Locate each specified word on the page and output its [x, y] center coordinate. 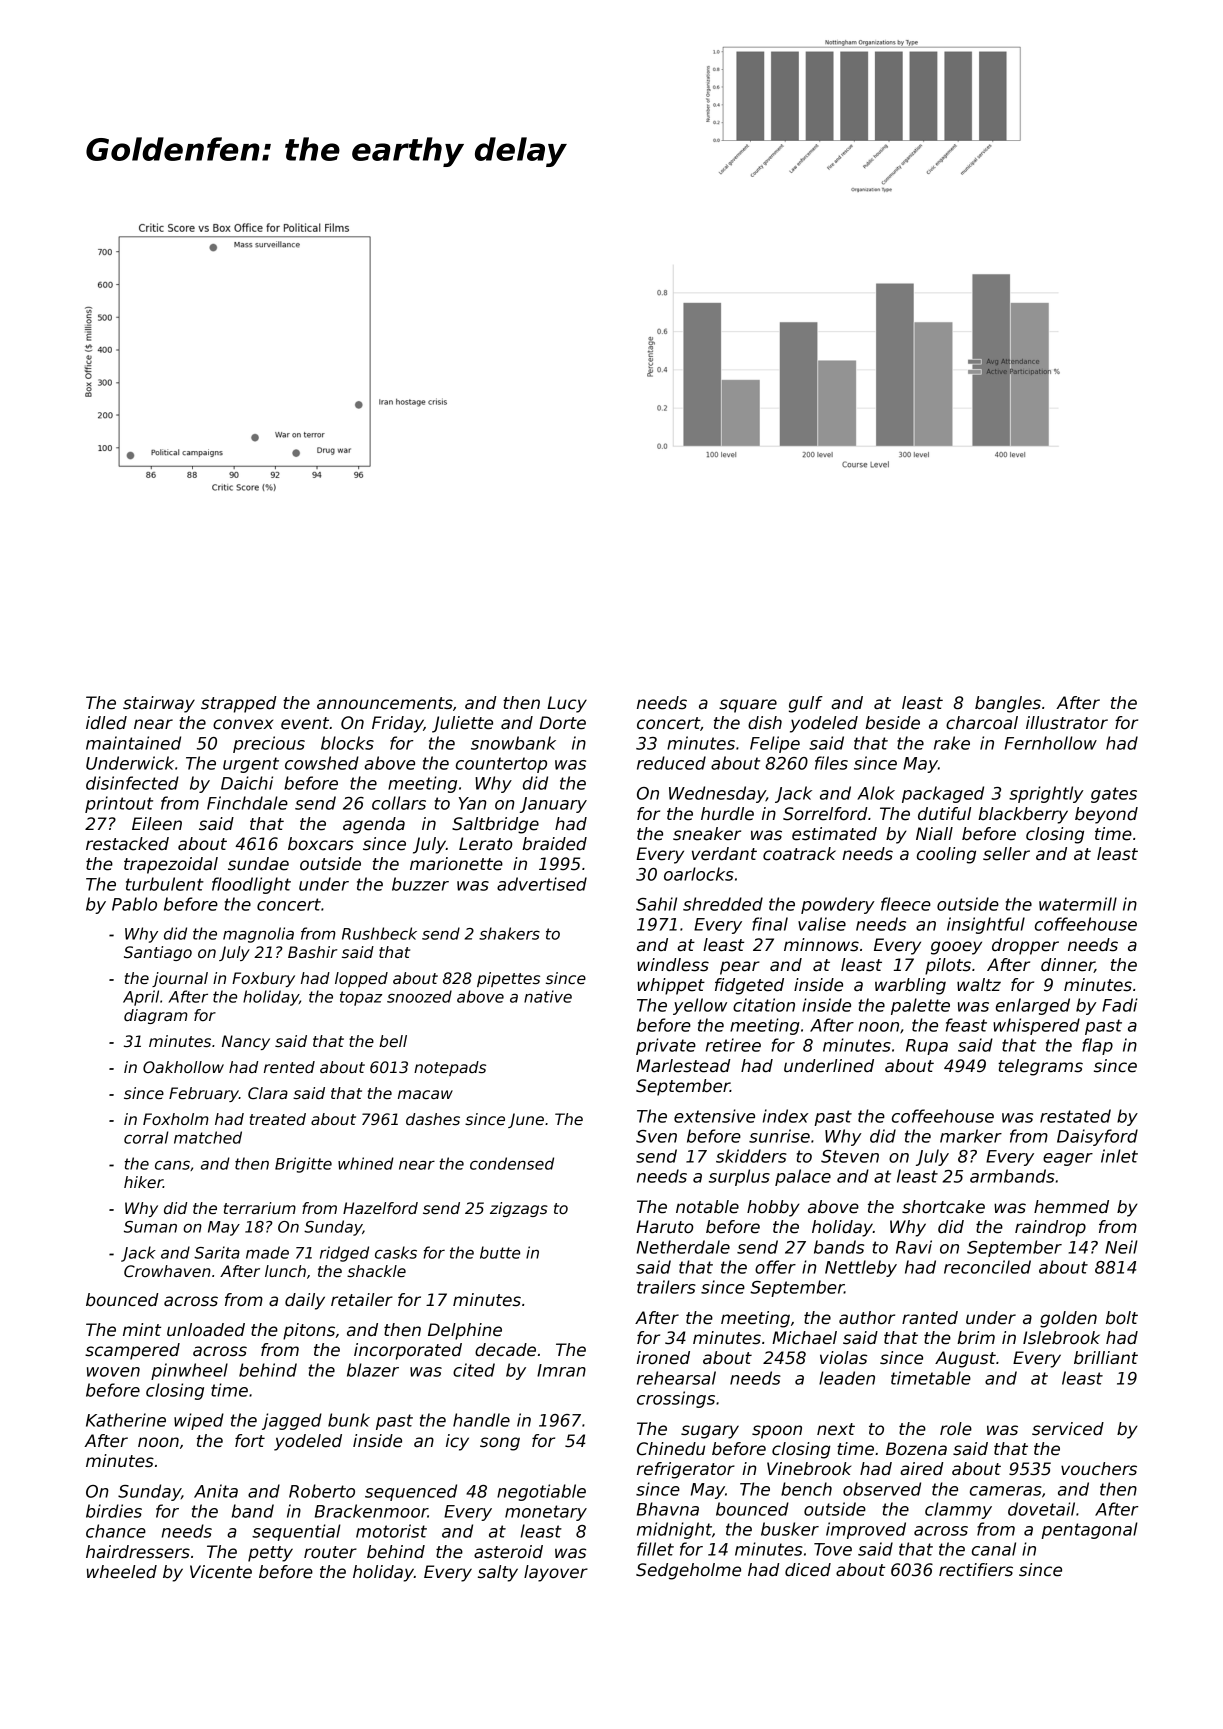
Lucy [567, 704]
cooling [946, 855]
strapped [239, 704]
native [548, 996]
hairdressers [138, 1552]
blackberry [1023, 815]
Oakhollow [183, 1067]
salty [498, 1573]
